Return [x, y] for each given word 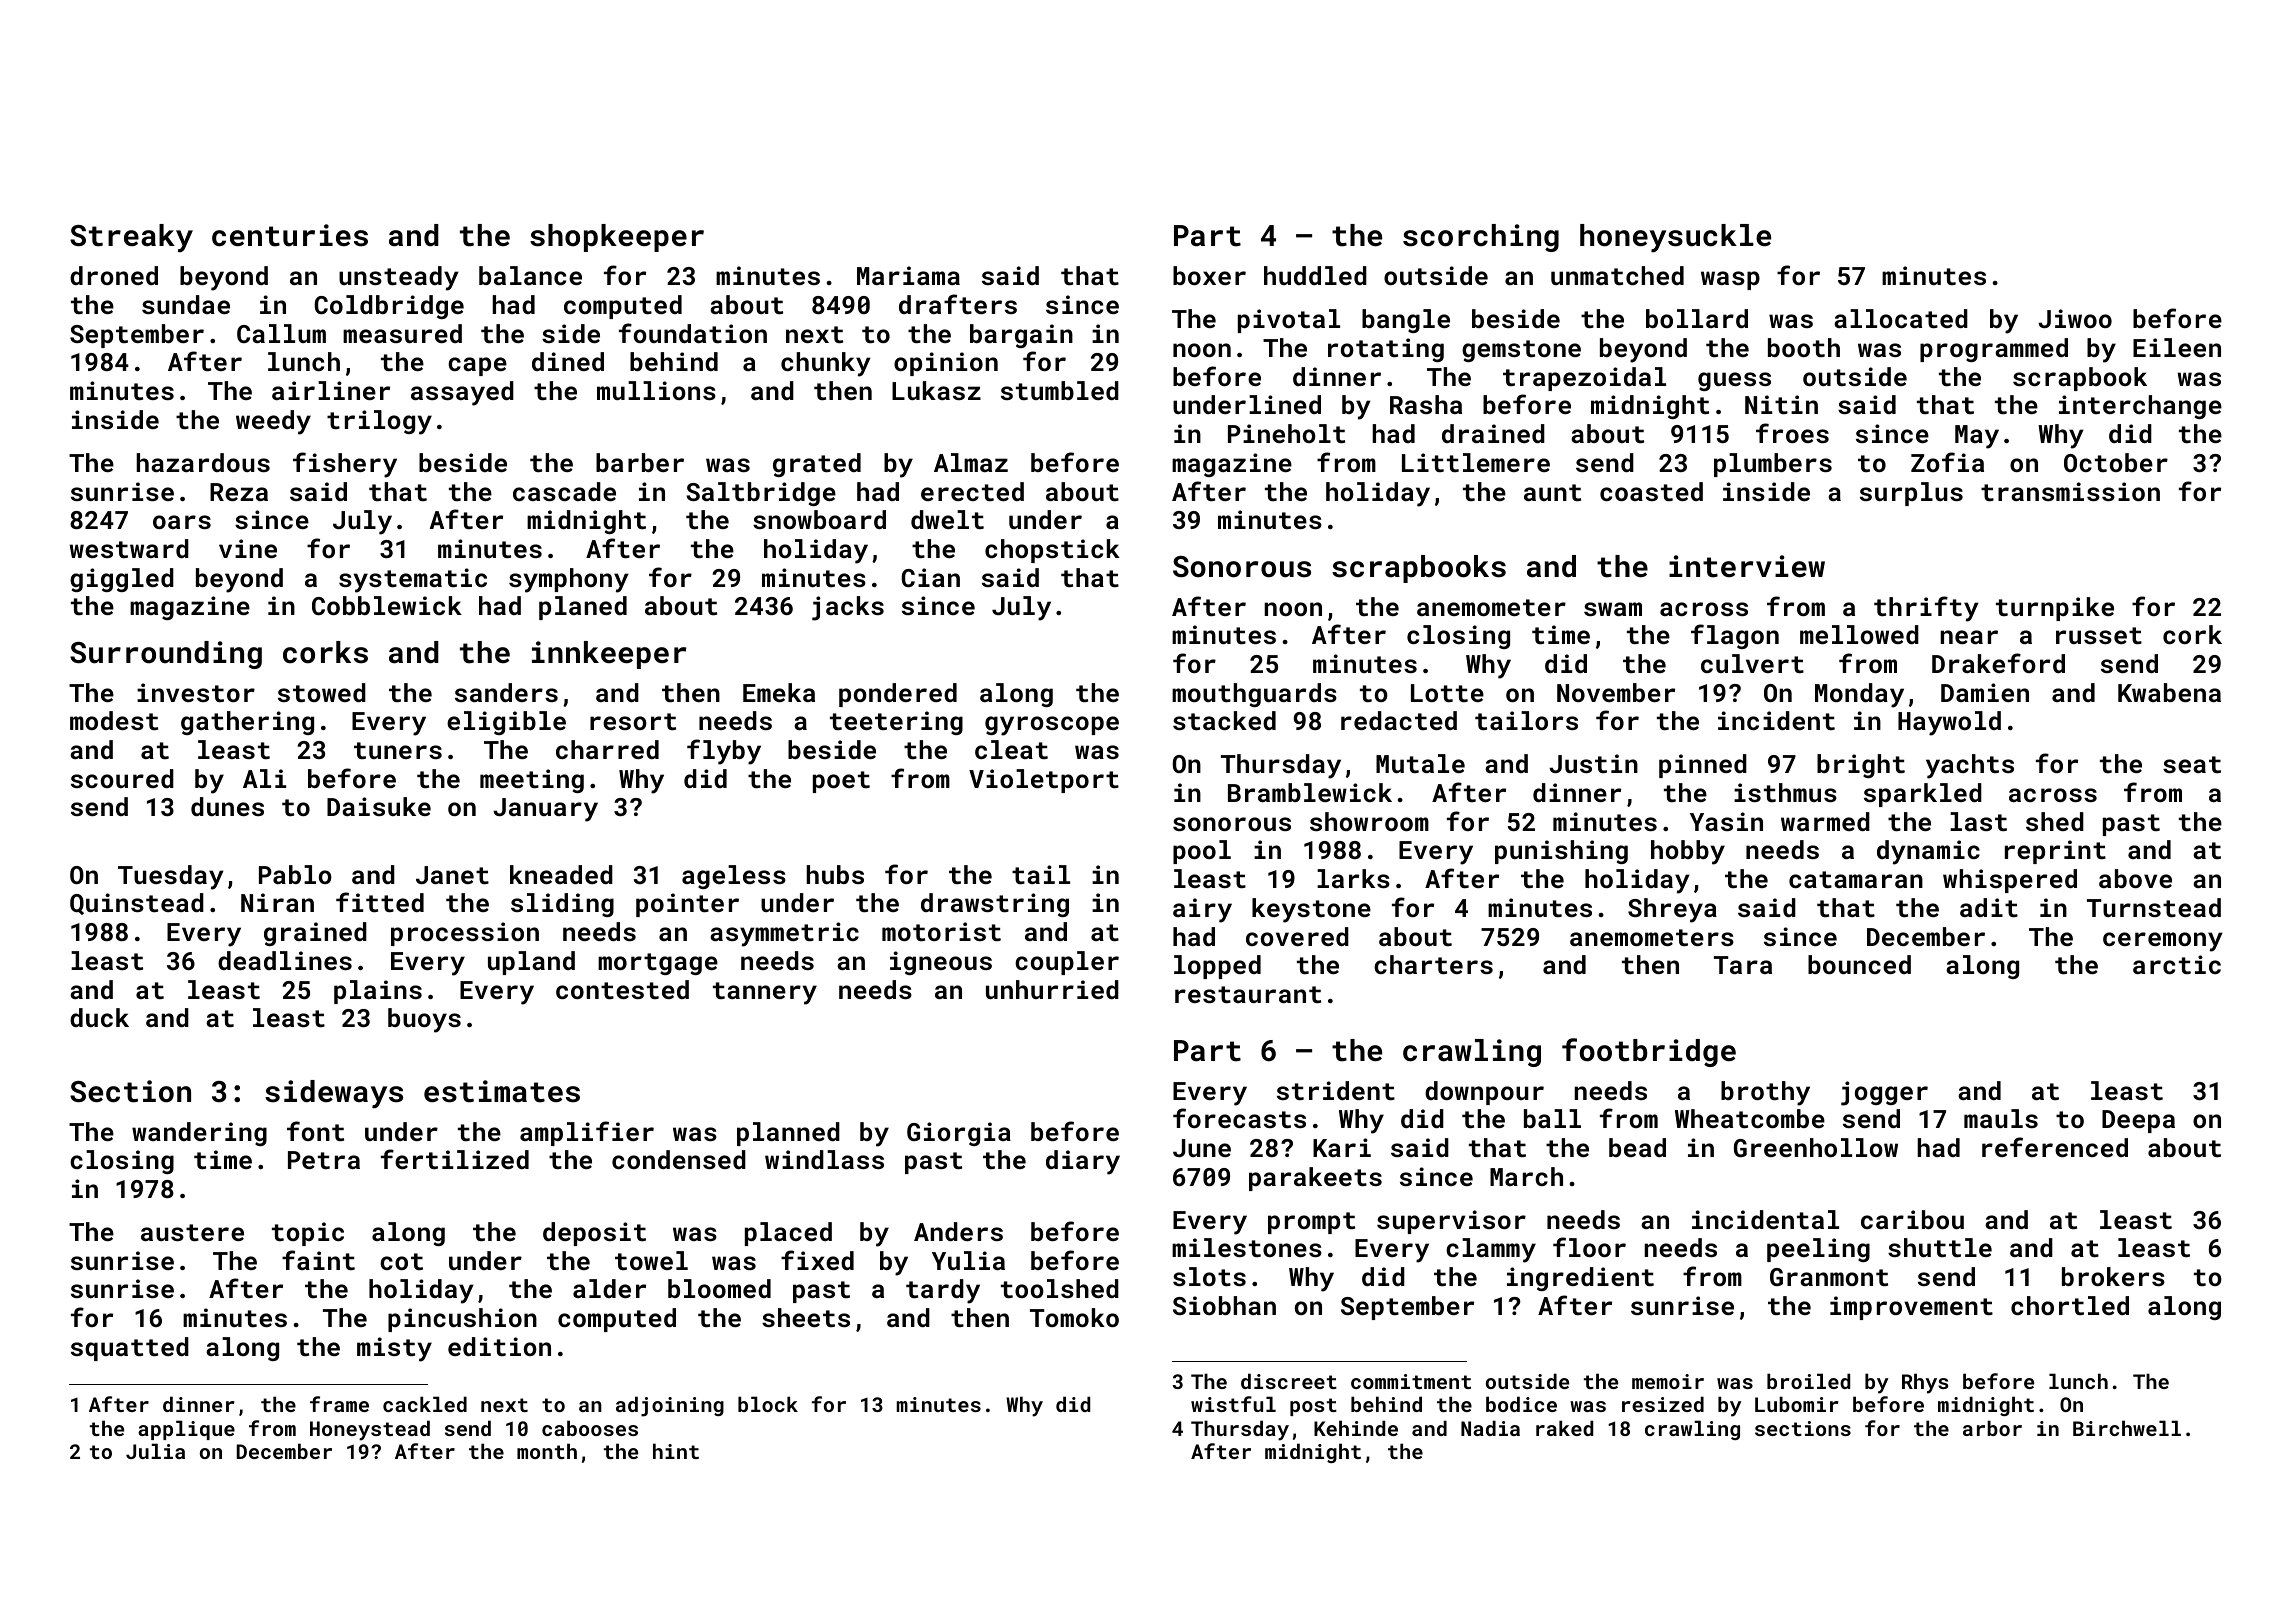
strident [1336, 1090]
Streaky [131, 238]
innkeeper [609, 655]
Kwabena [2169, 692]
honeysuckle [1675, 238]
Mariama [908, 275]
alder [609, 1288]
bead [1637, 1147]
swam [1613, 609]
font [315, 1131]
